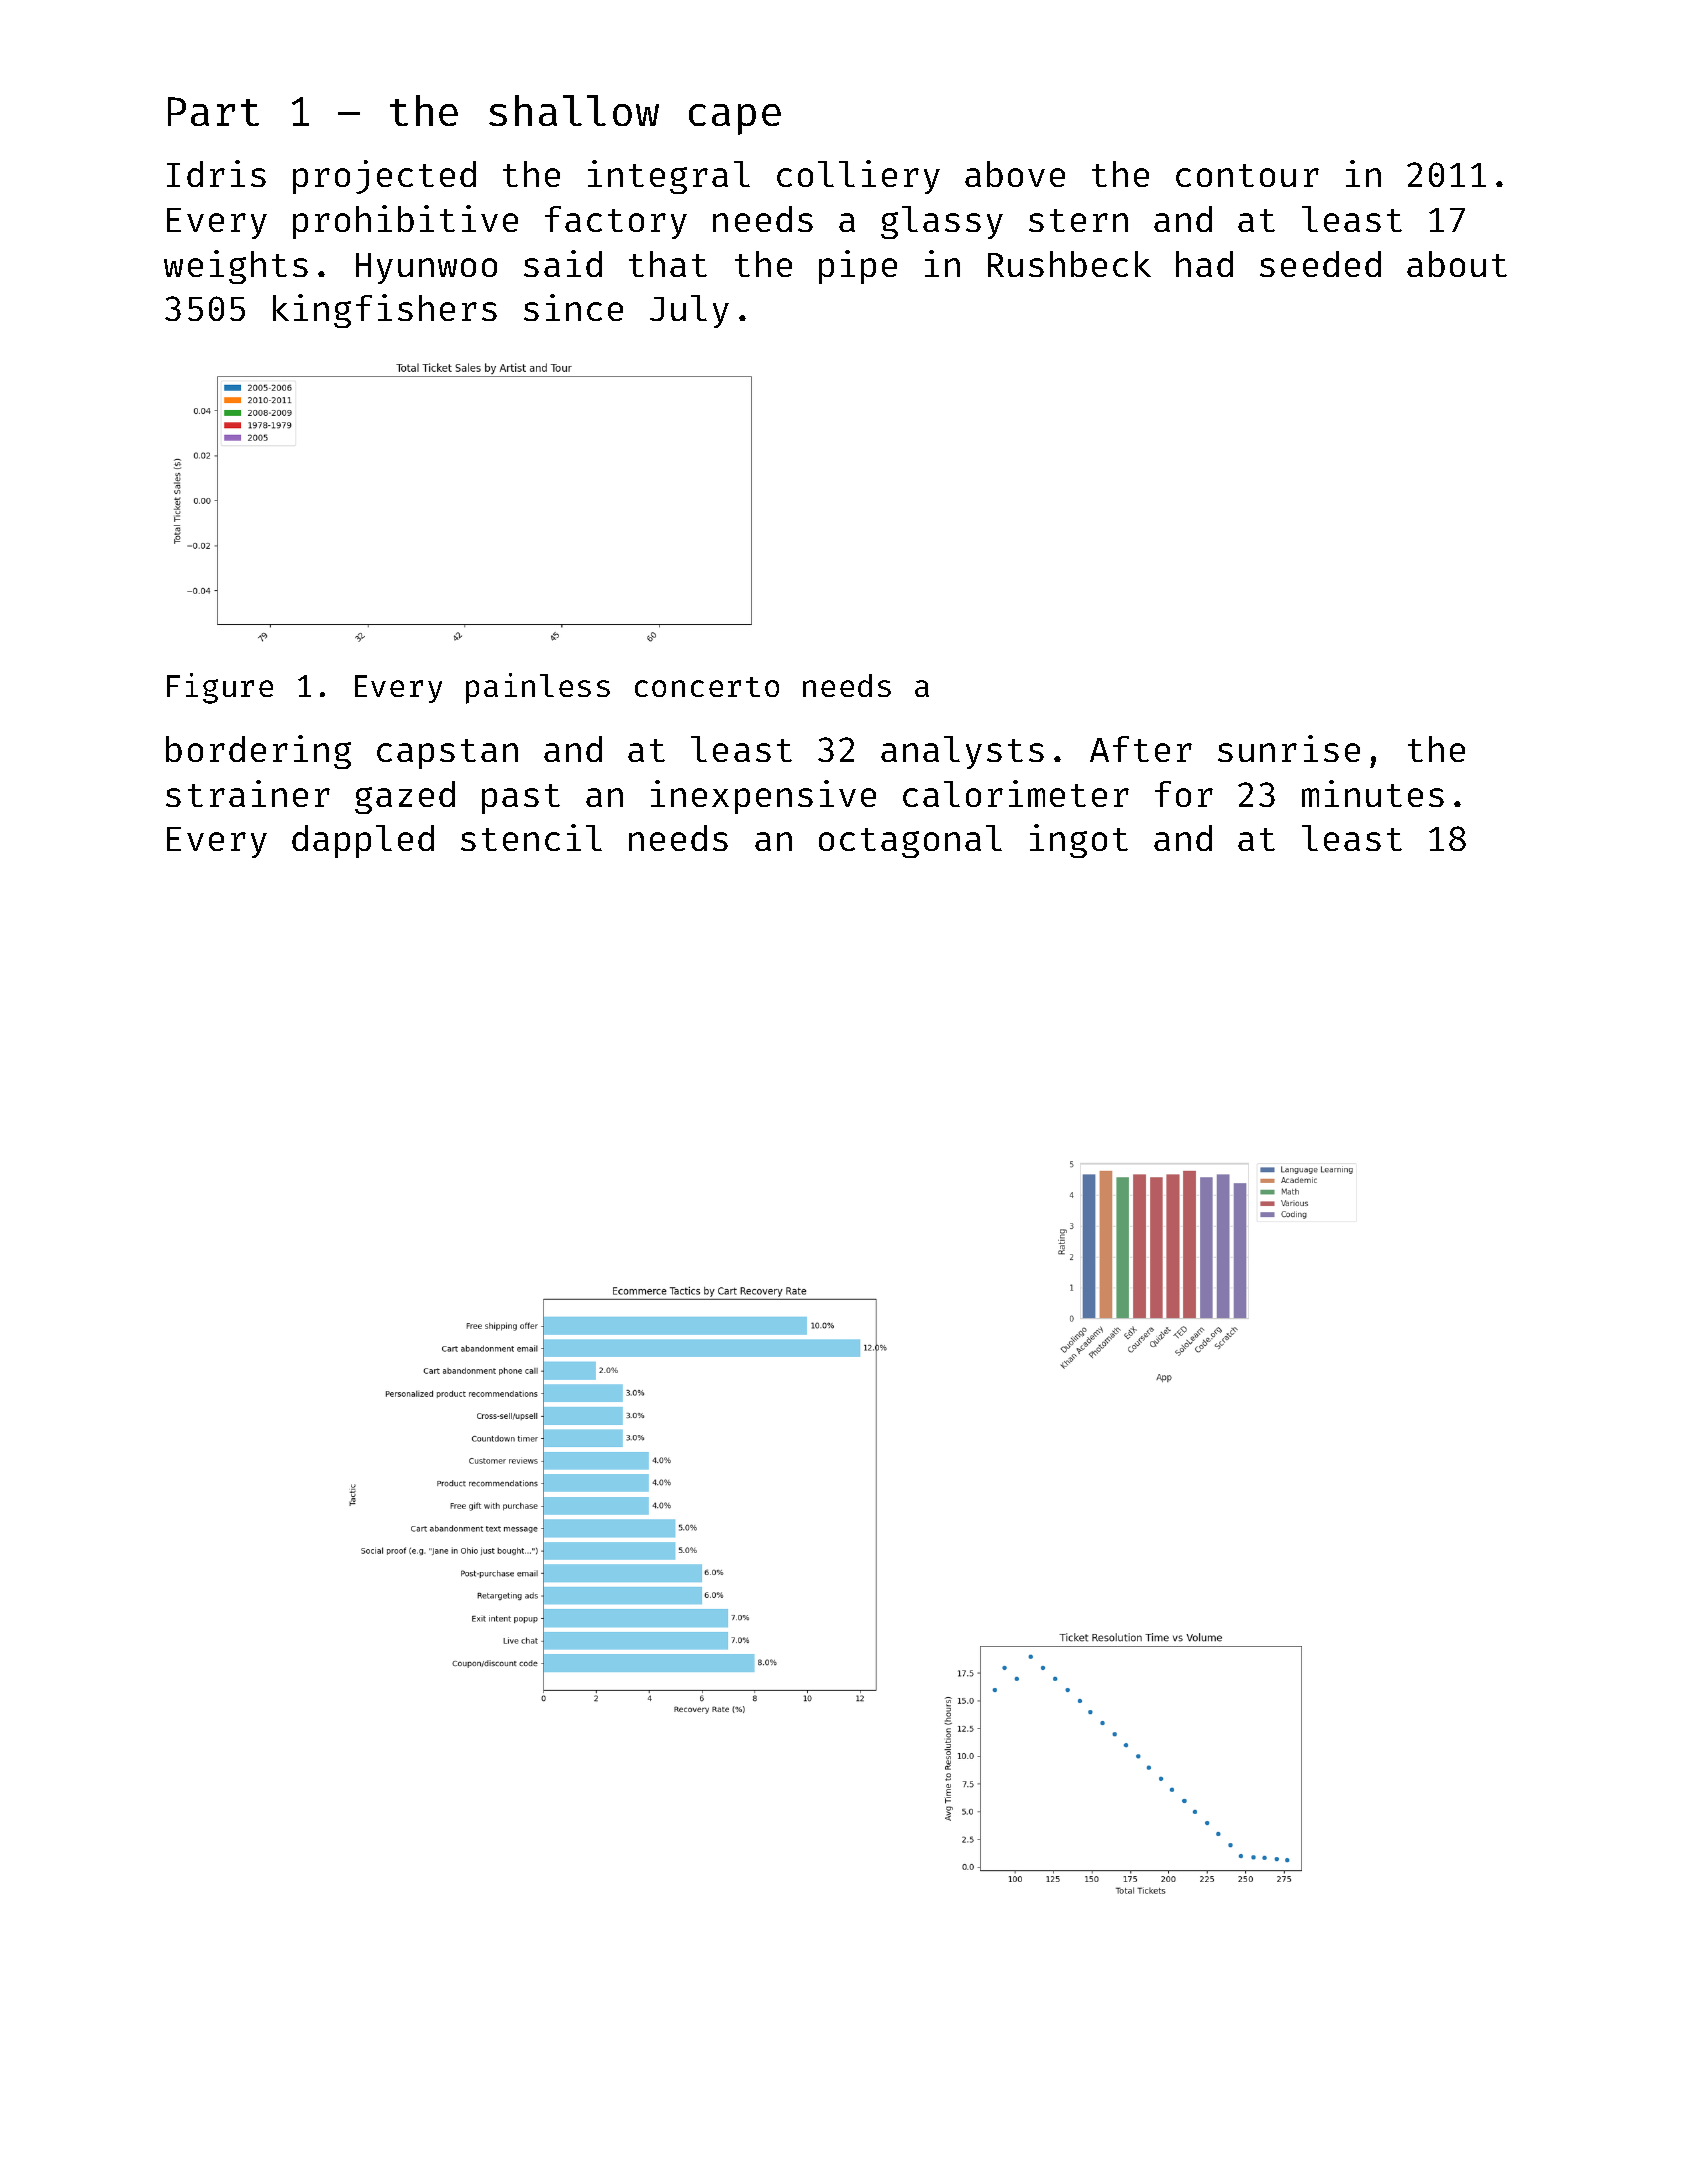 The width and height of the document is (1683, 2178). Describe the element at coordinates (707, 687) in the document. I see `concerto` at that location.
